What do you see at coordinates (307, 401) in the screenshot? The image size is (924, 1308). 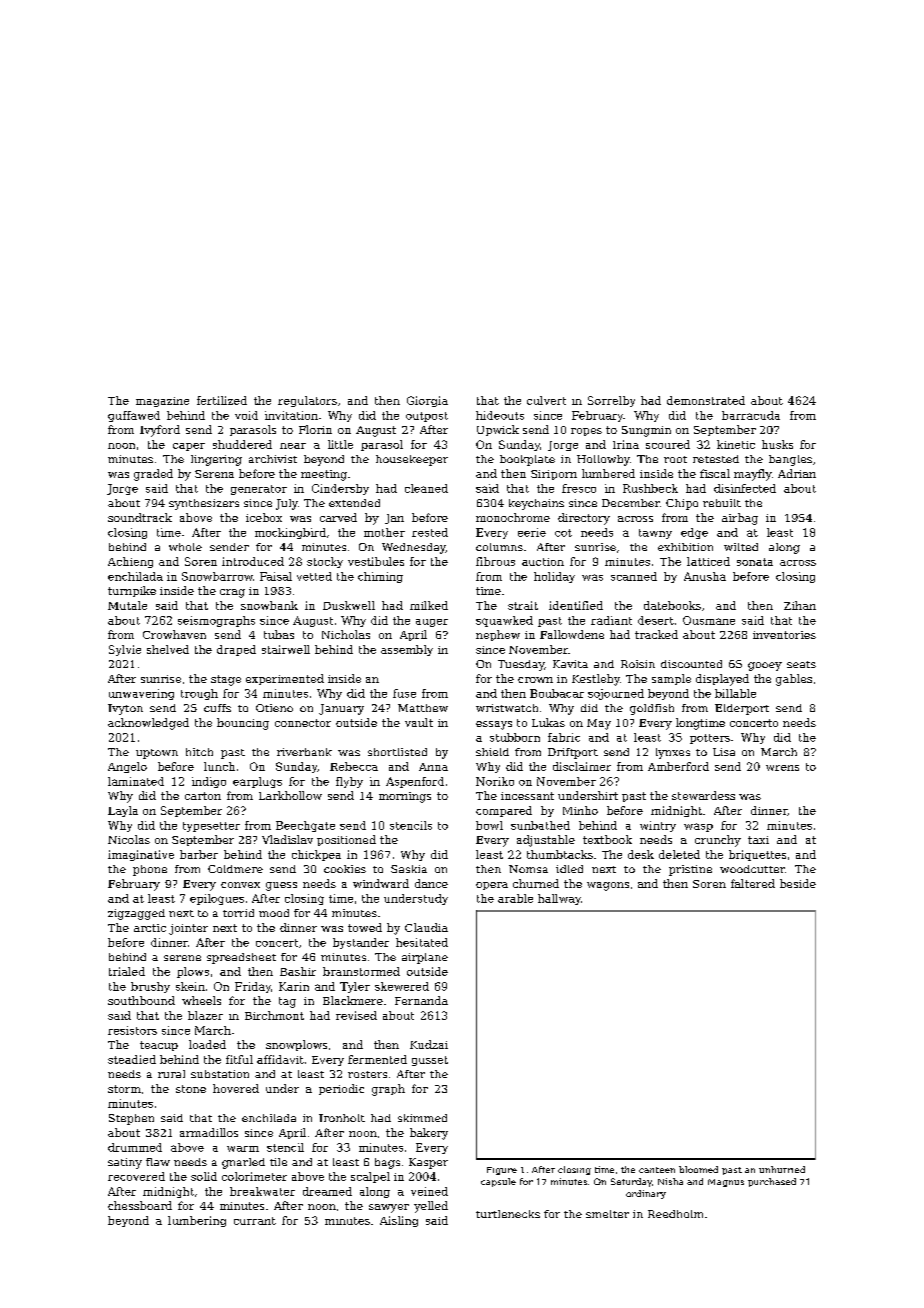 I see `regulators` at bounding box center [307, 401].
